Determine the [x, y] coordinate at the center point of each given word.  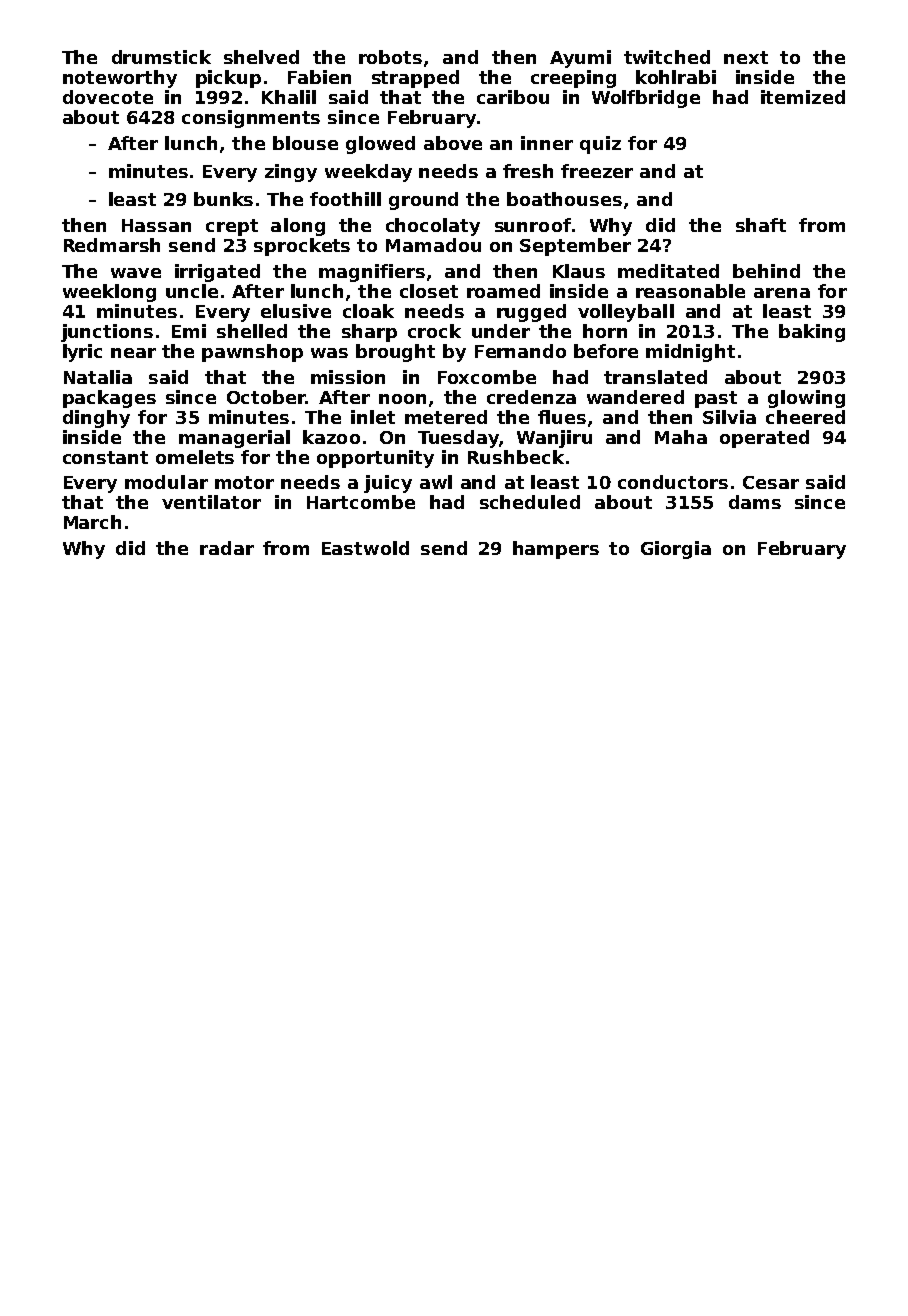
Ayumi [580, 59]
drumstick [161, 57]
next [746, 57]
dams [755, 502]
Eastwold [365, 548]
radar [227, 548]
